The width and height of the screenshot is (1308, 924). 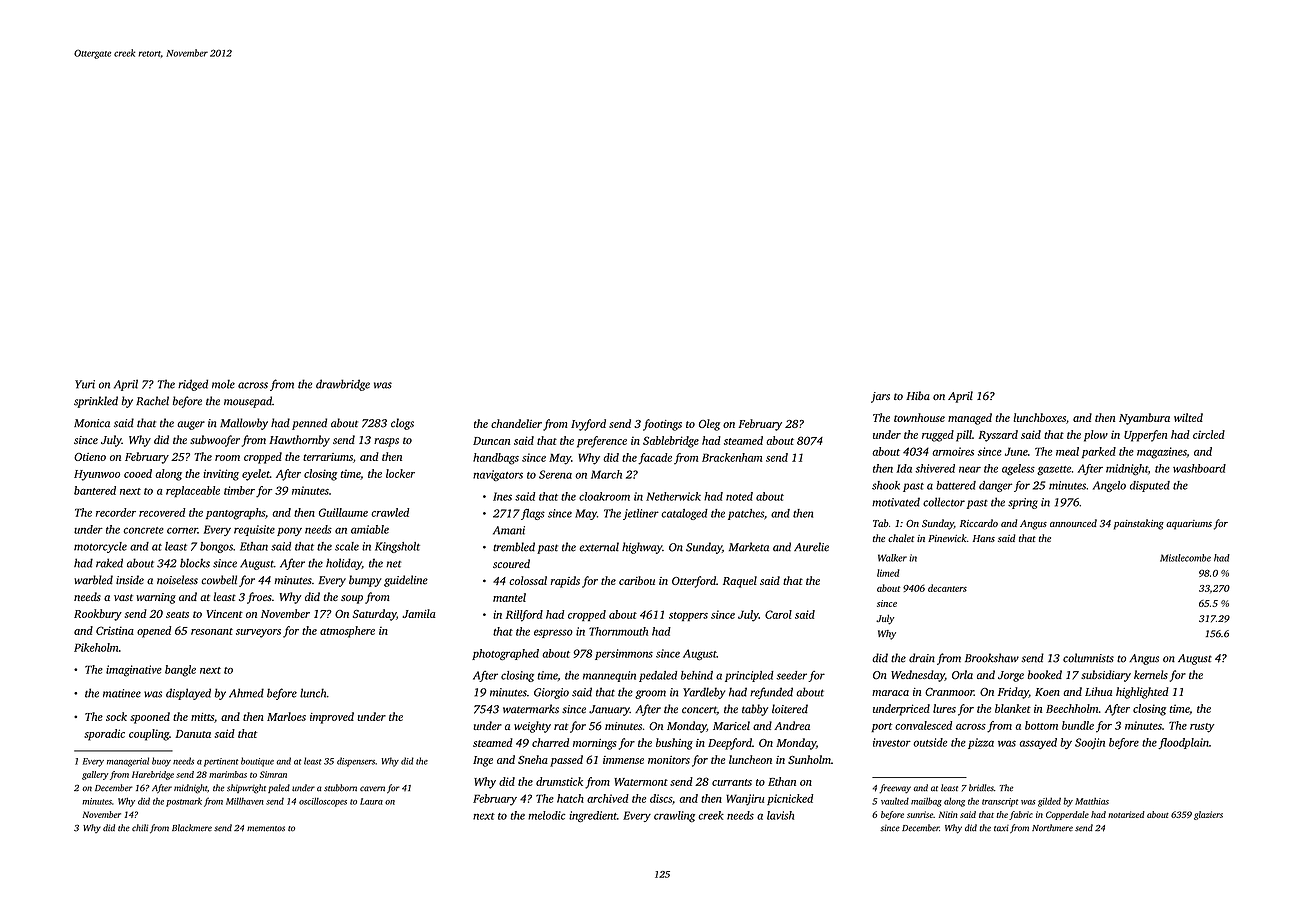 What do you see at coordinates (516, 423) in the screenshot?
I see `chandelier` at bounding box center [516, 423].
